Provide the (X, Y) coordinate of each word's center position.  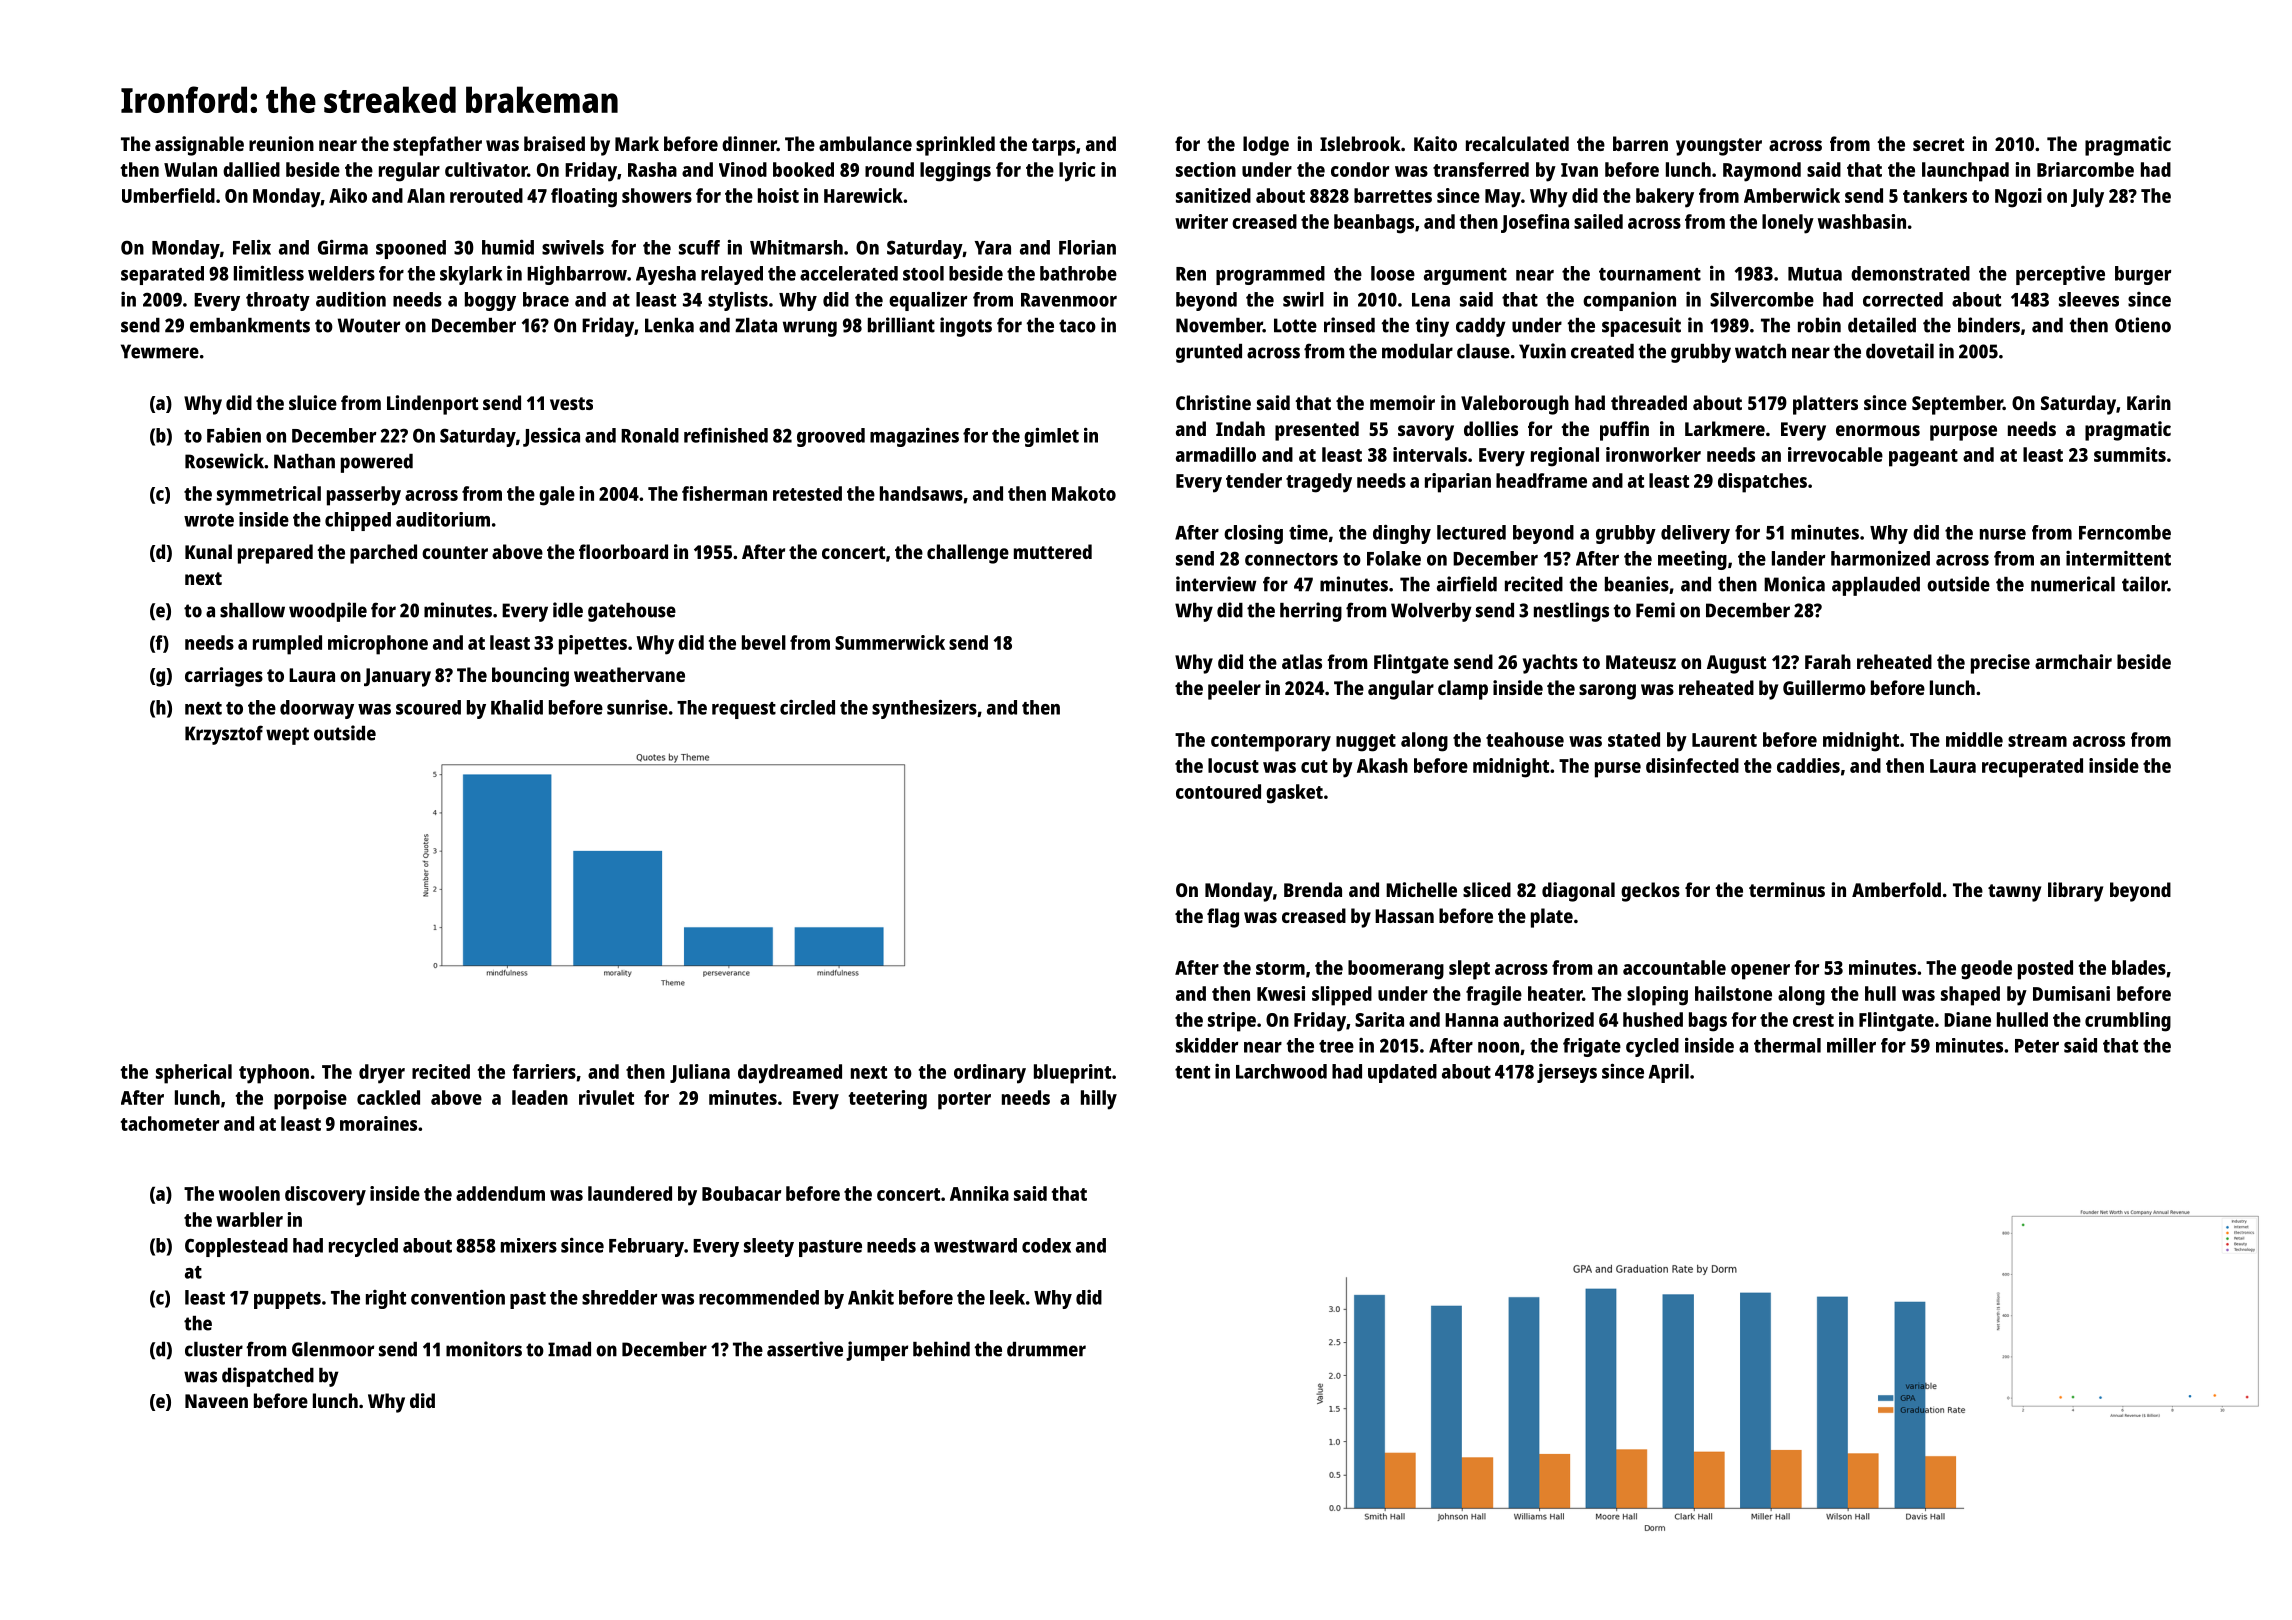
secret (1938, 144)
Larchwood (1281, 1071)
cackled (388, 1097)
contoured (1218, 791)
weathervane (629, 674)
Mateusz (1641, 662)
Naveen (216, 1401)
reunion (281, 143)
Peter (2037, 1046)
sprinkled (955, 146)
